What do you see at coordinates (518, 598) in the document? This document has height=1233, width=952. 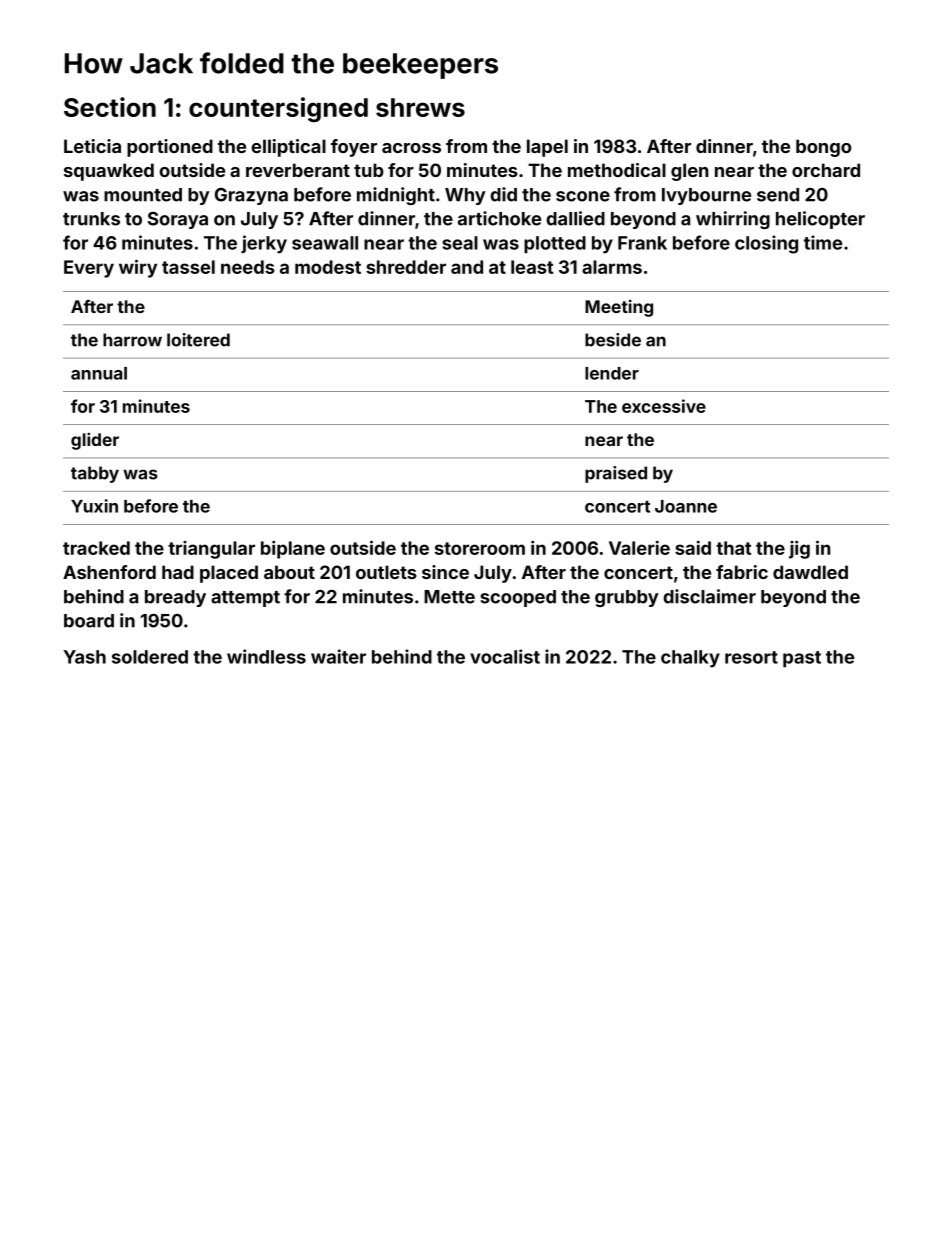 I see `scooped` at bounding box center [518, 598].
